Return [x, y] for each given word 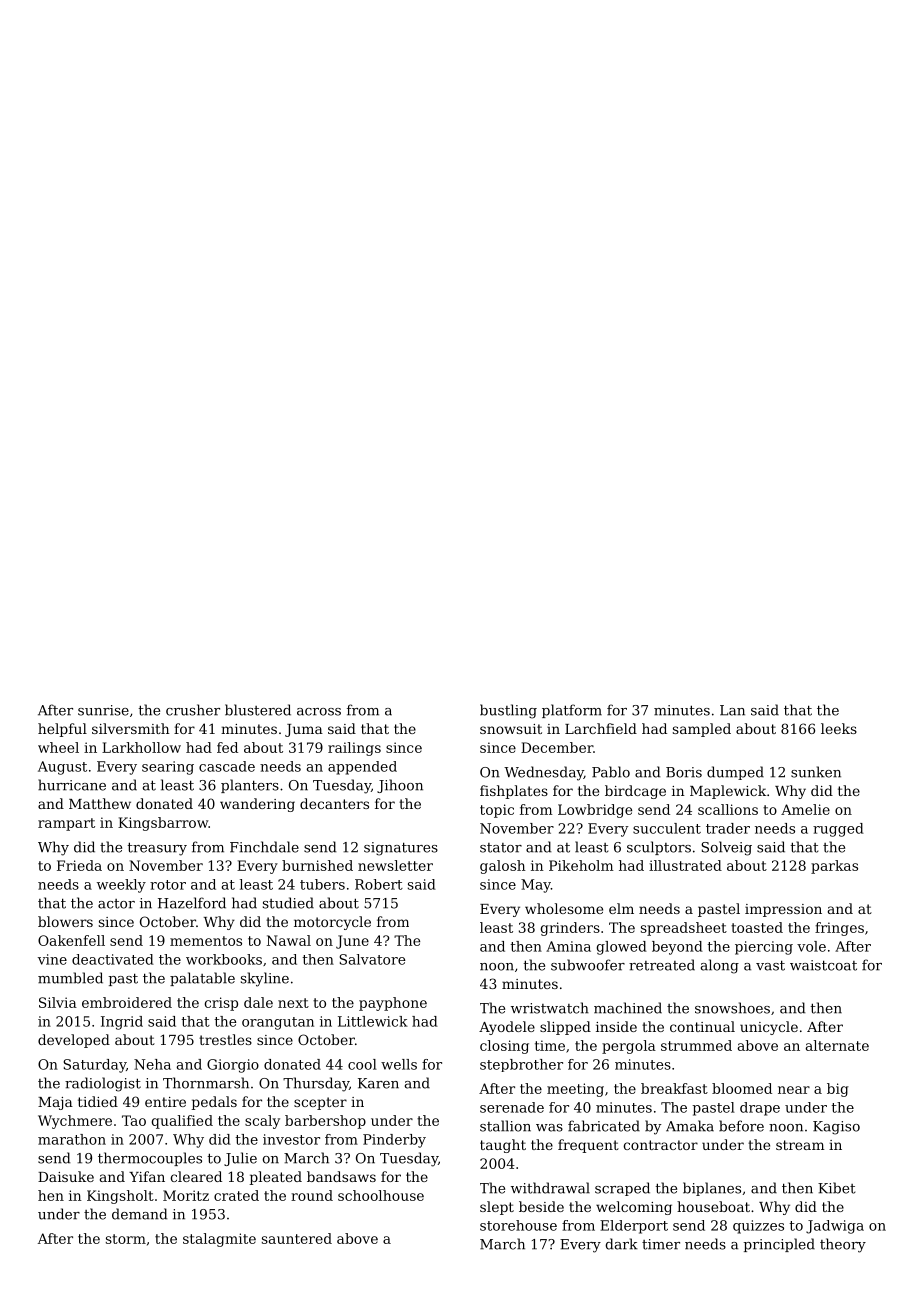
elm [621, 908]
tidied [98, 1101]
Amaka [690, 1126]
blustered [258, 710]
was [549, 1128]
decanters [334, 803]
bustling [508, 711]
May [536, 886]
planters [250, 786]
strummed [696, 1045]
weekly [121, 886]
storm [126, 1239]
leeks [839, 728]
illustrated [685, 865]
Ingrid [122, 1023]
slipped [565, 1028]
